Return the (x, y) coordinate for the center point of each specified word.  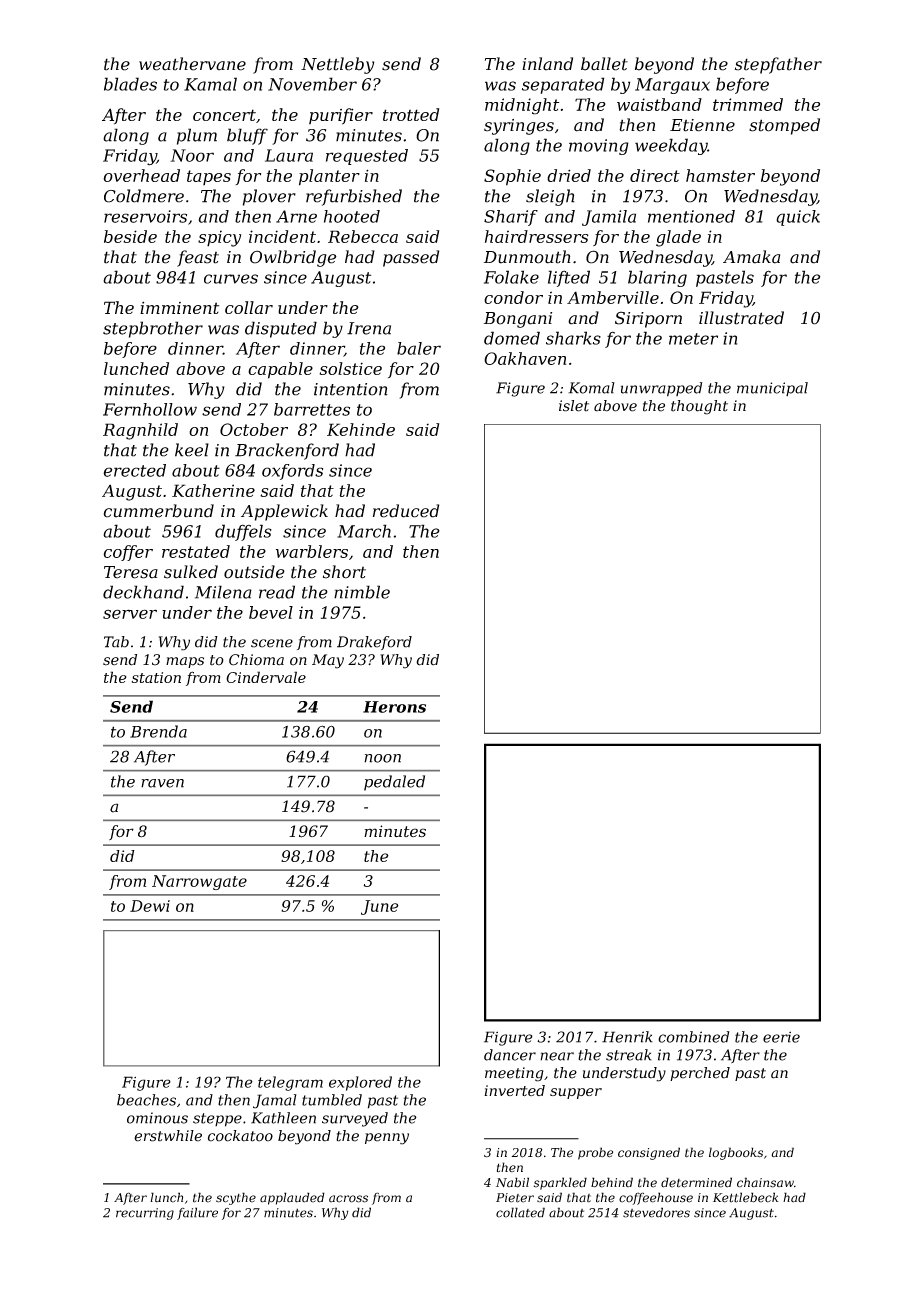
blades (130, 84)
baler (419, 348)
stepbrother (153, 329)
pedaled (394, 783)
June (380, 907)
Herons (394, 707)
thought (699, 407)
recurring (145, 1214)
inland (547, 64)
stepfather (778, 65)
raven (162, 783)
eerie (781, 1037)
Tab (116, 642)
